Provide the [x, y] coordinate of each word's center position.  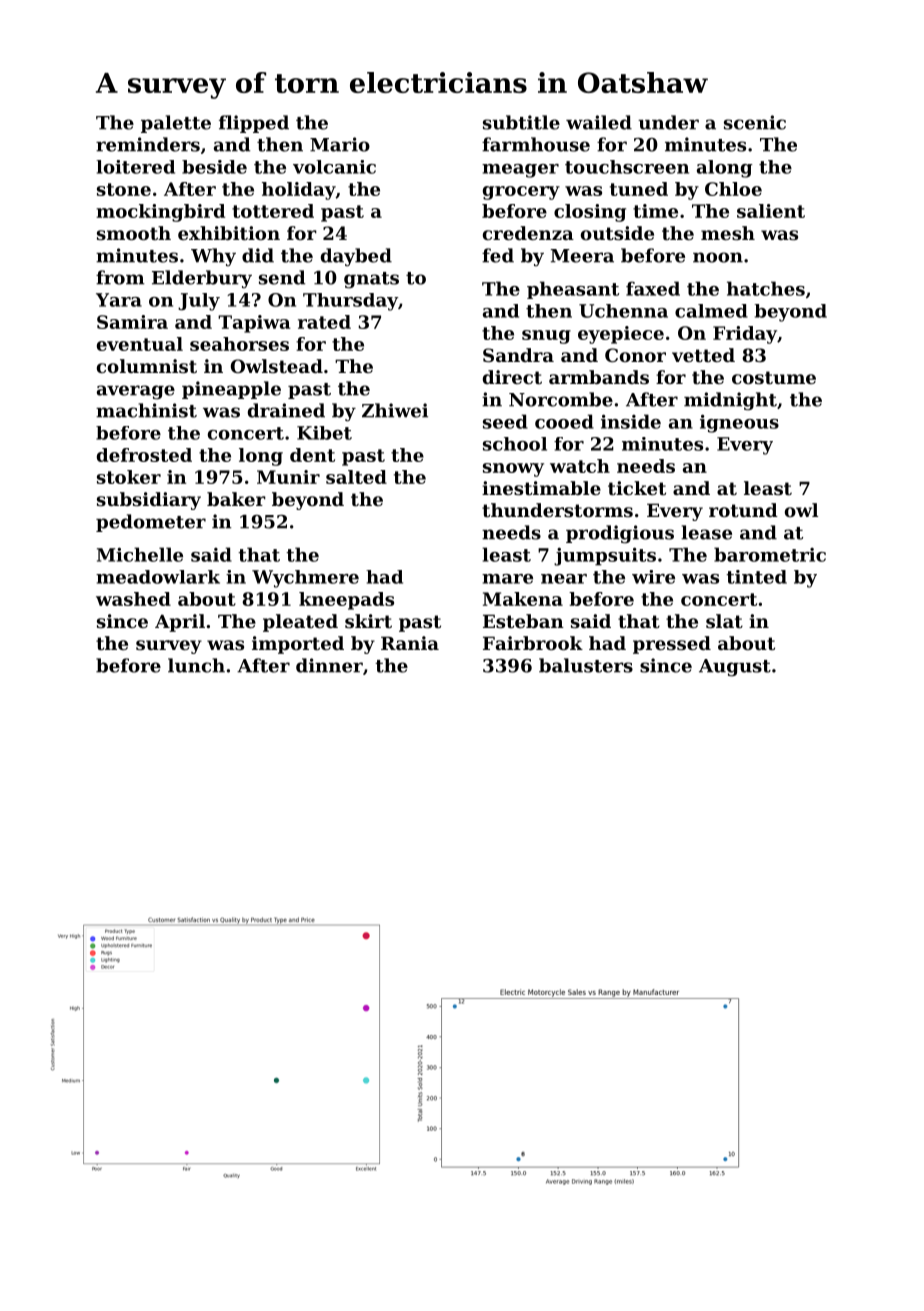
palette [176, 124]
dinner [329, 665]
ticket [637, 488]
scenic [755, 122]
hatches [766, 288]
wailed [599, 122]
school [515, 444]
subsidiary [149, 501]
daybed [356, 257]
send [282, 277]
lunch [196, 665]
